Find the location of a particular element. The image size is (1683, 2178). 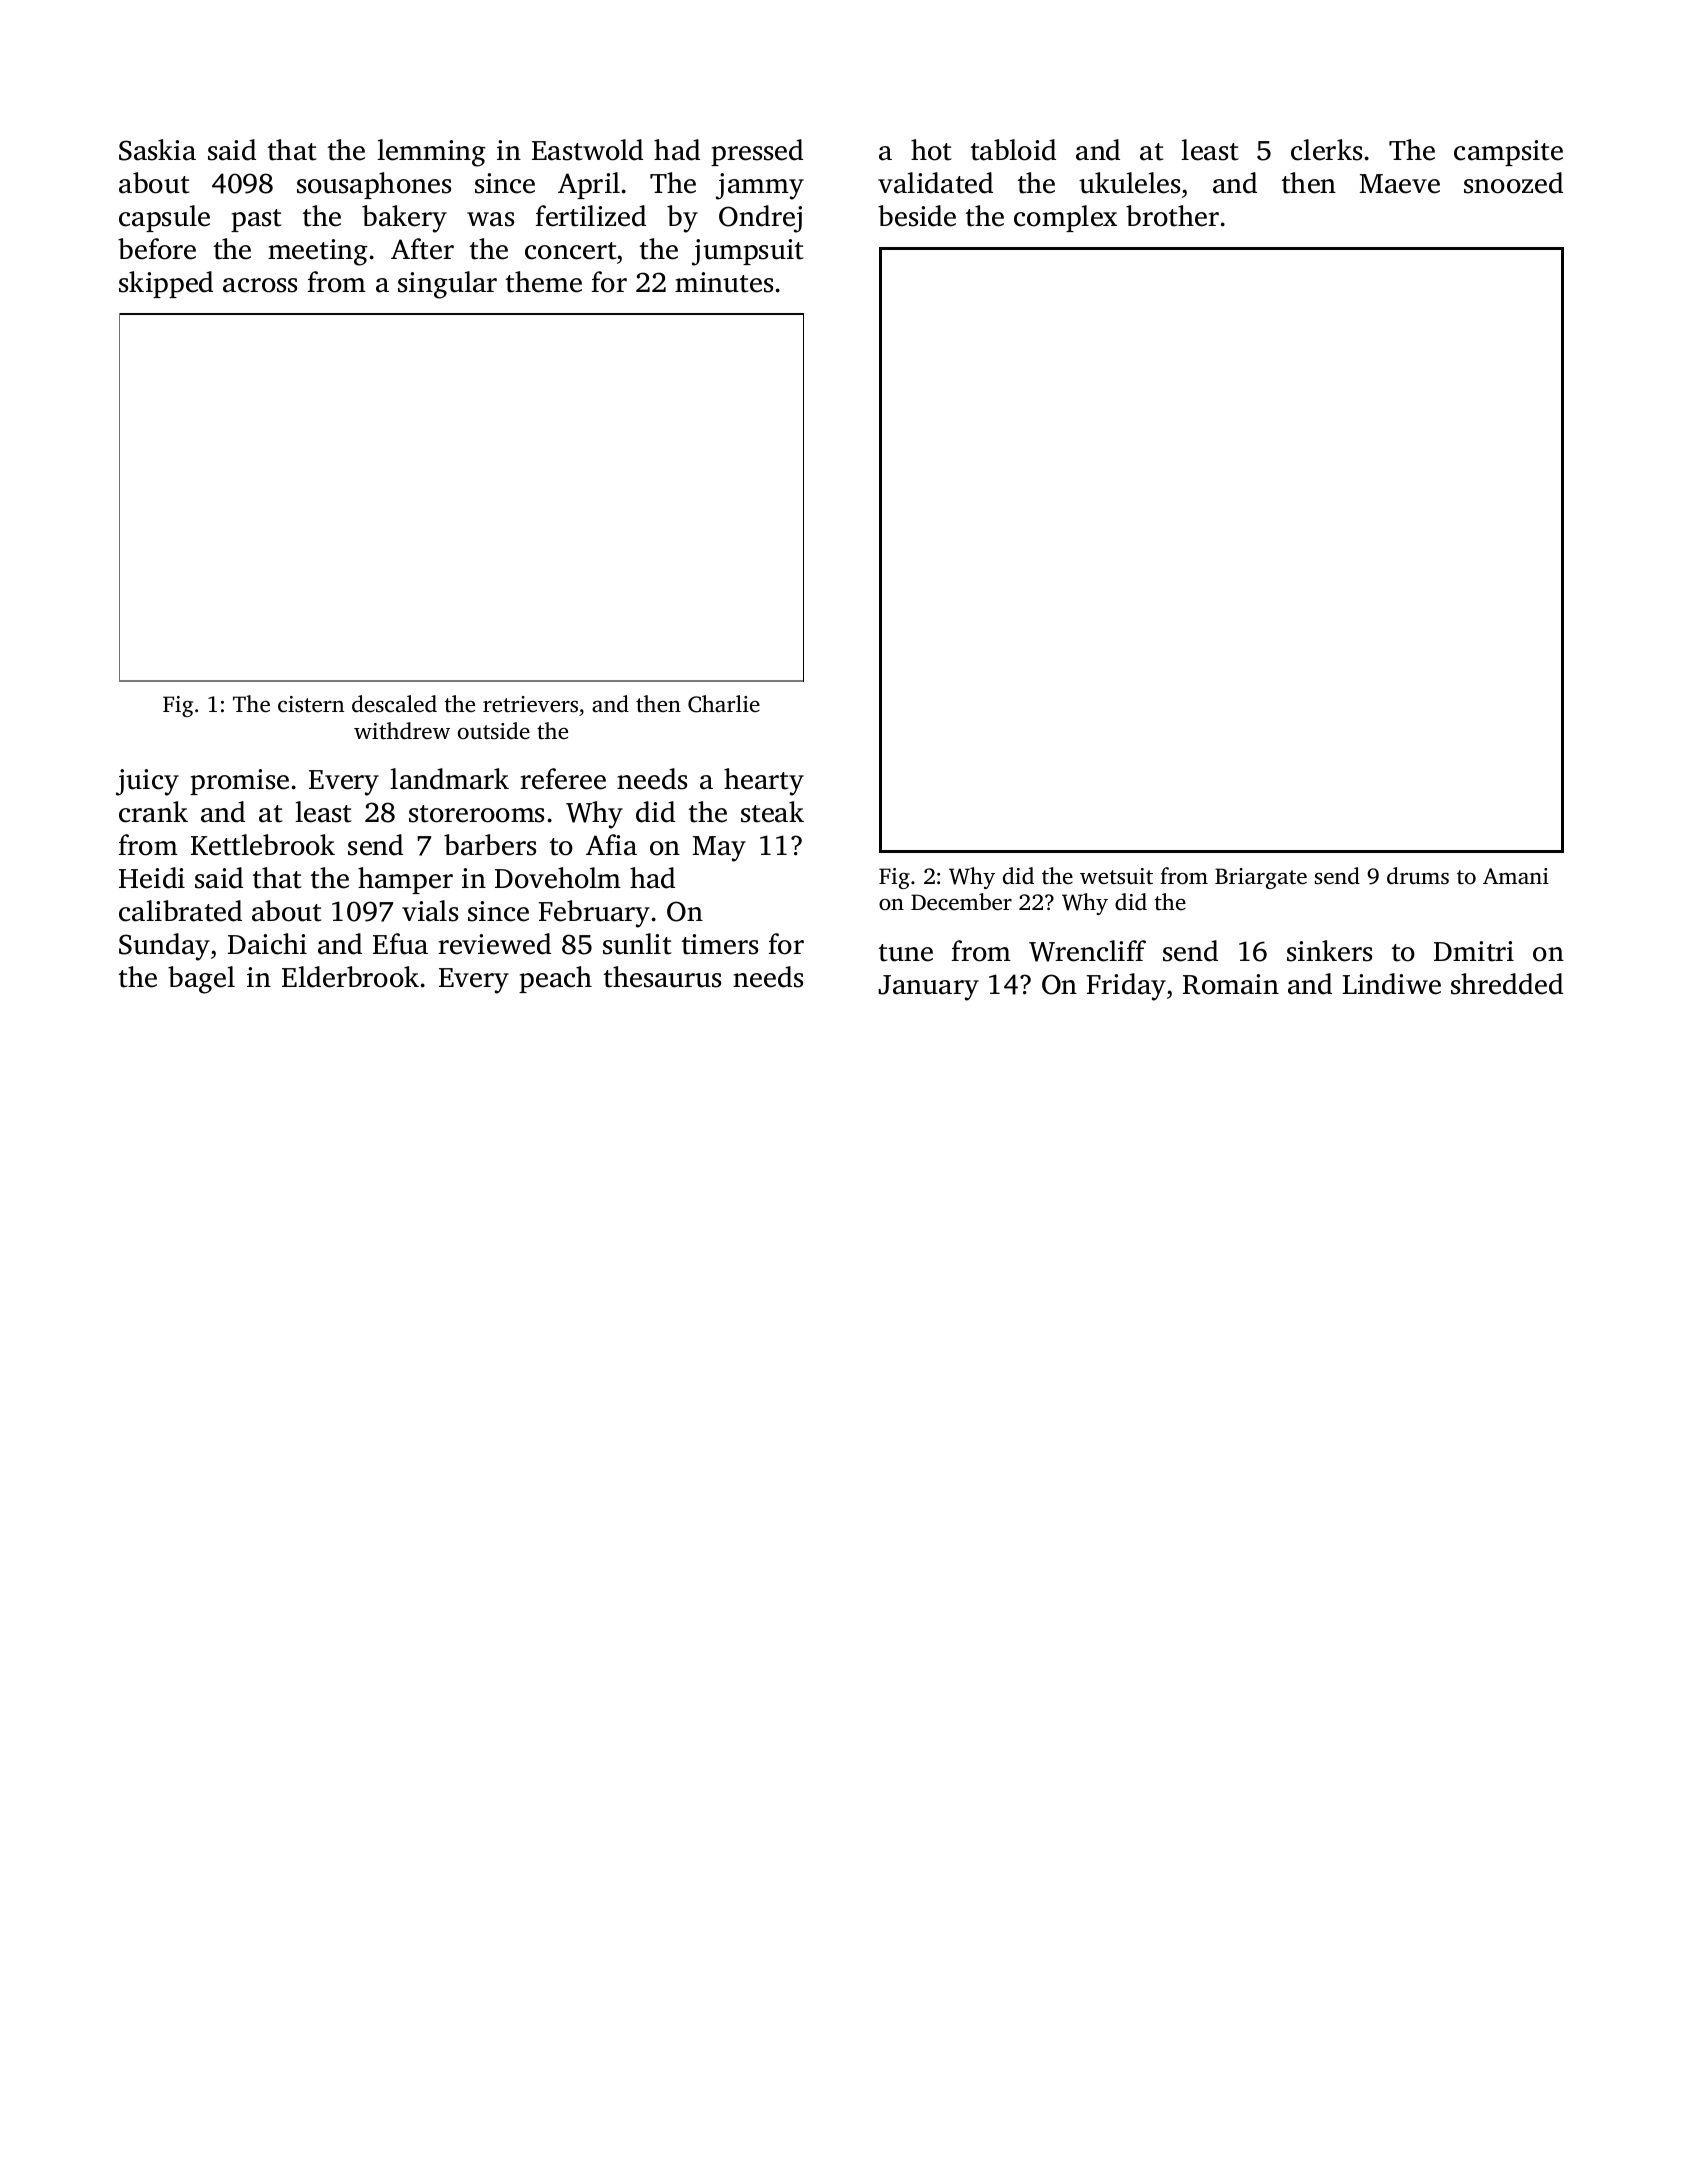

peach is located at coordinates (555, 979).
